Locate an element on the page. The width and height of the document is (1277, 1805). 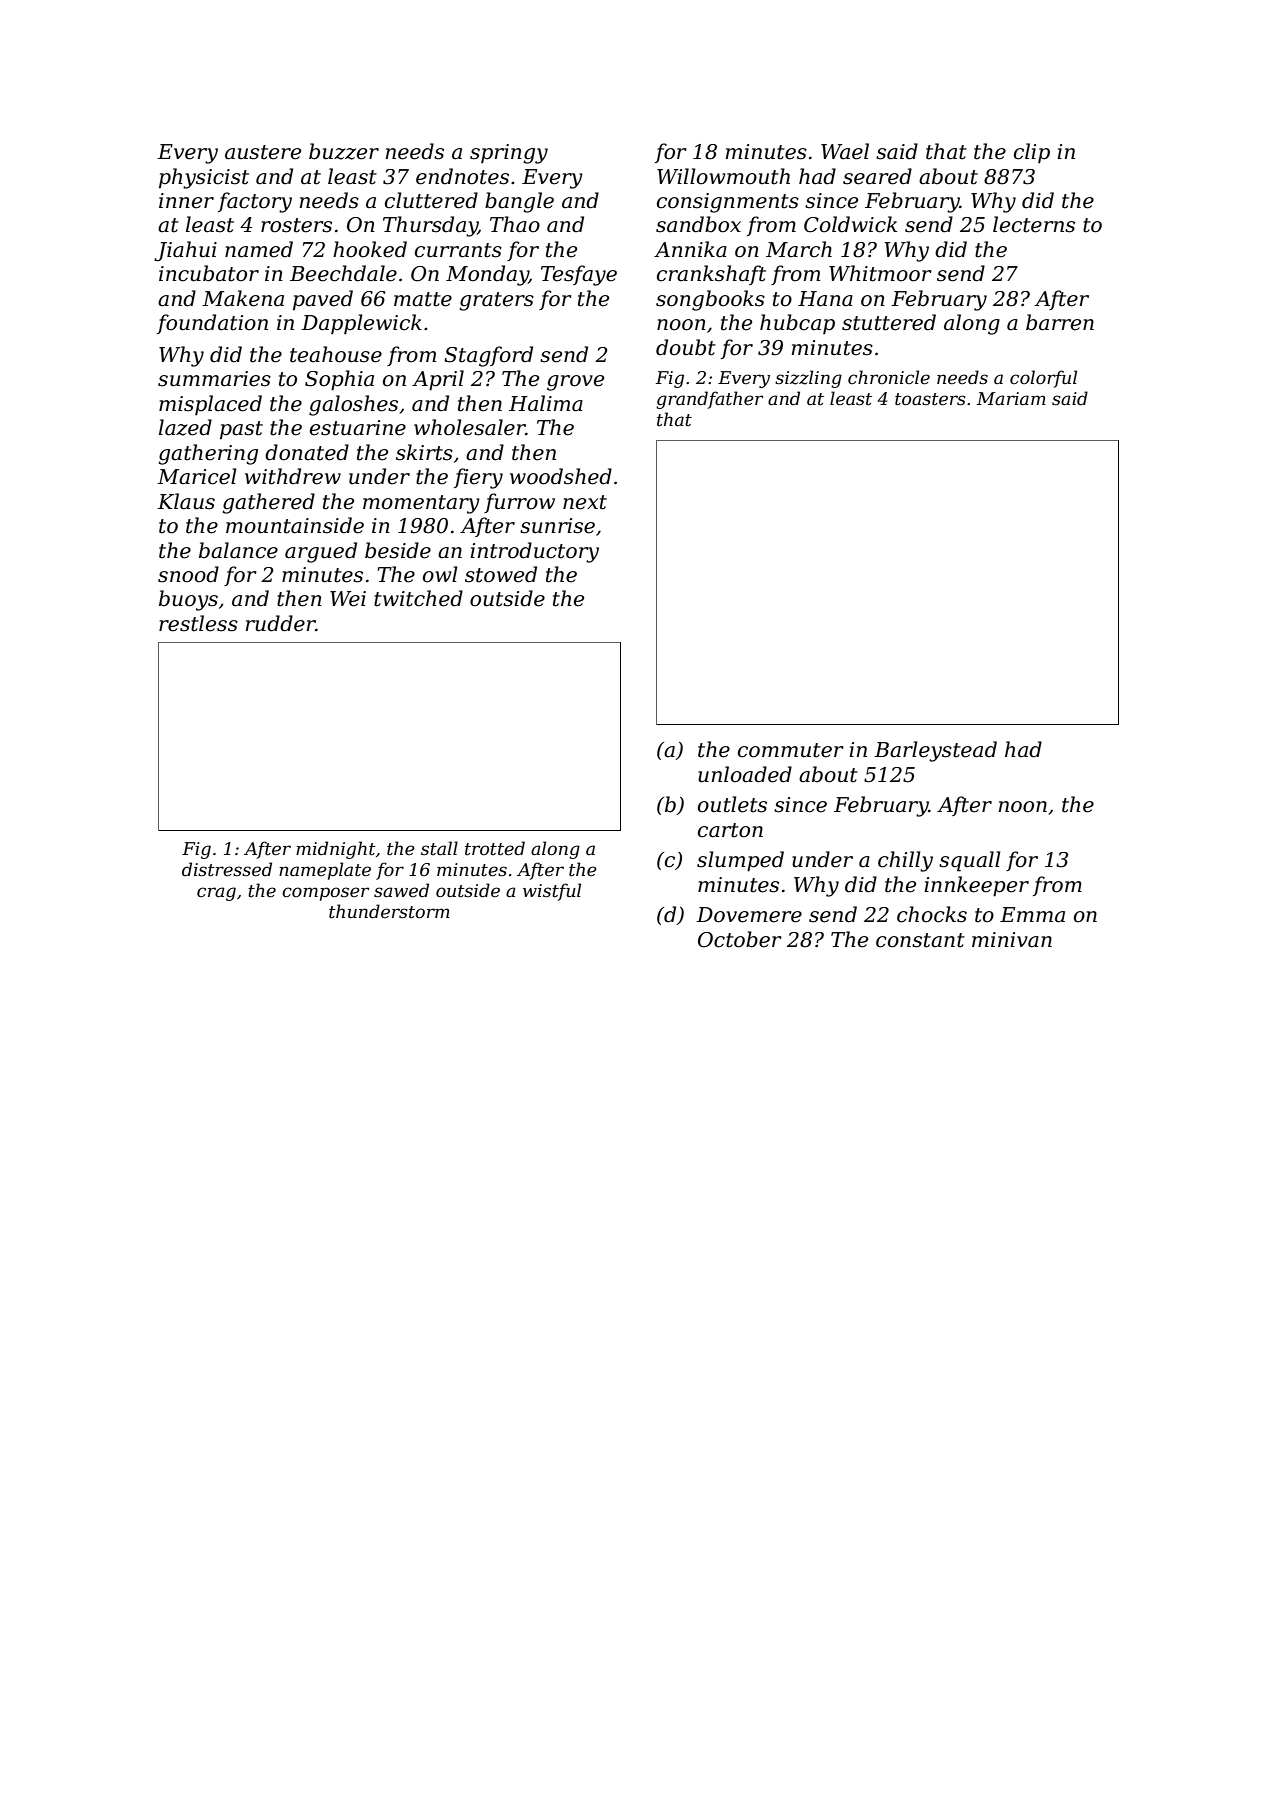
constant is located at coordinates (920, 940).
